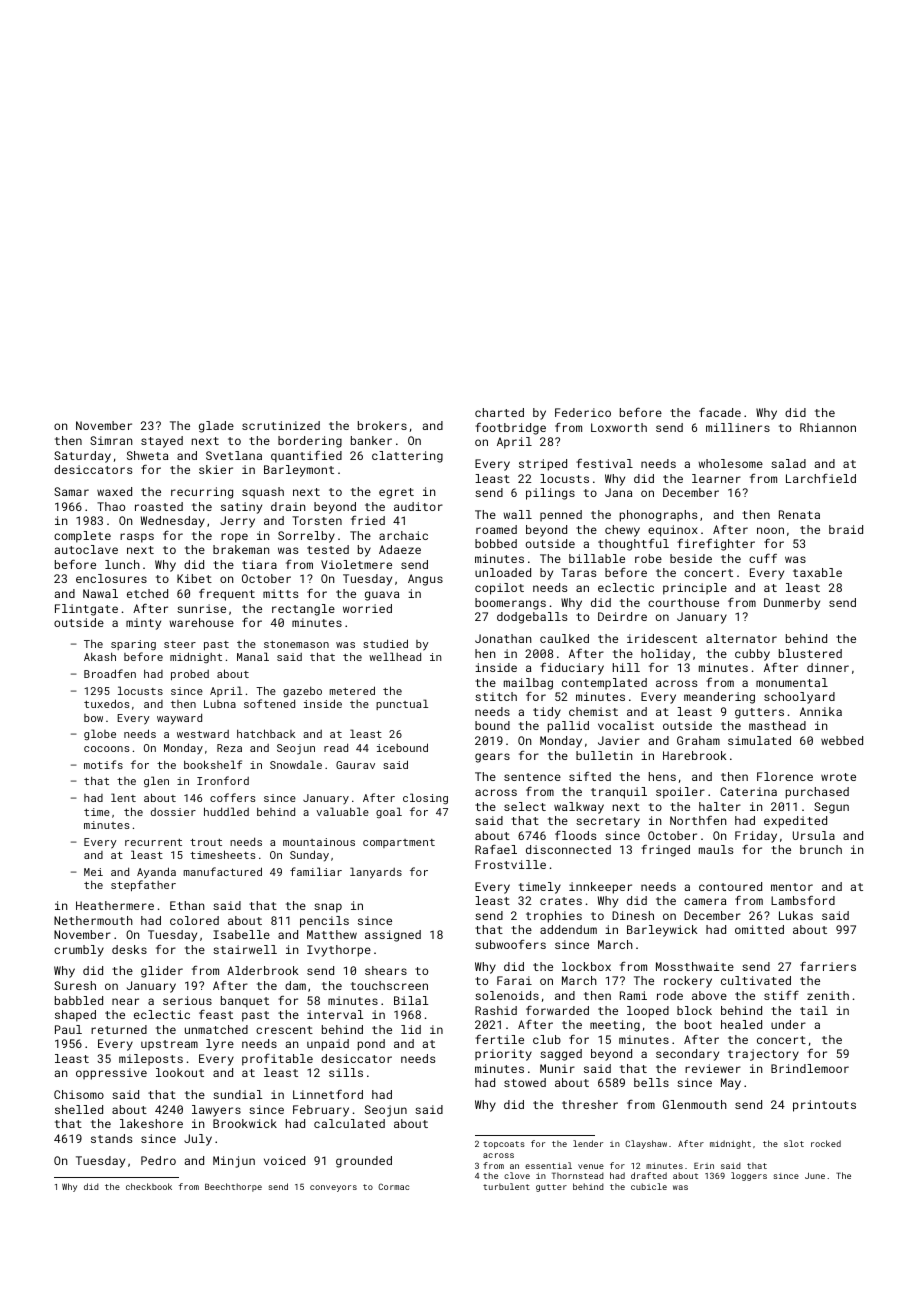  I want to click on Larchfield, so click(821, 478).
